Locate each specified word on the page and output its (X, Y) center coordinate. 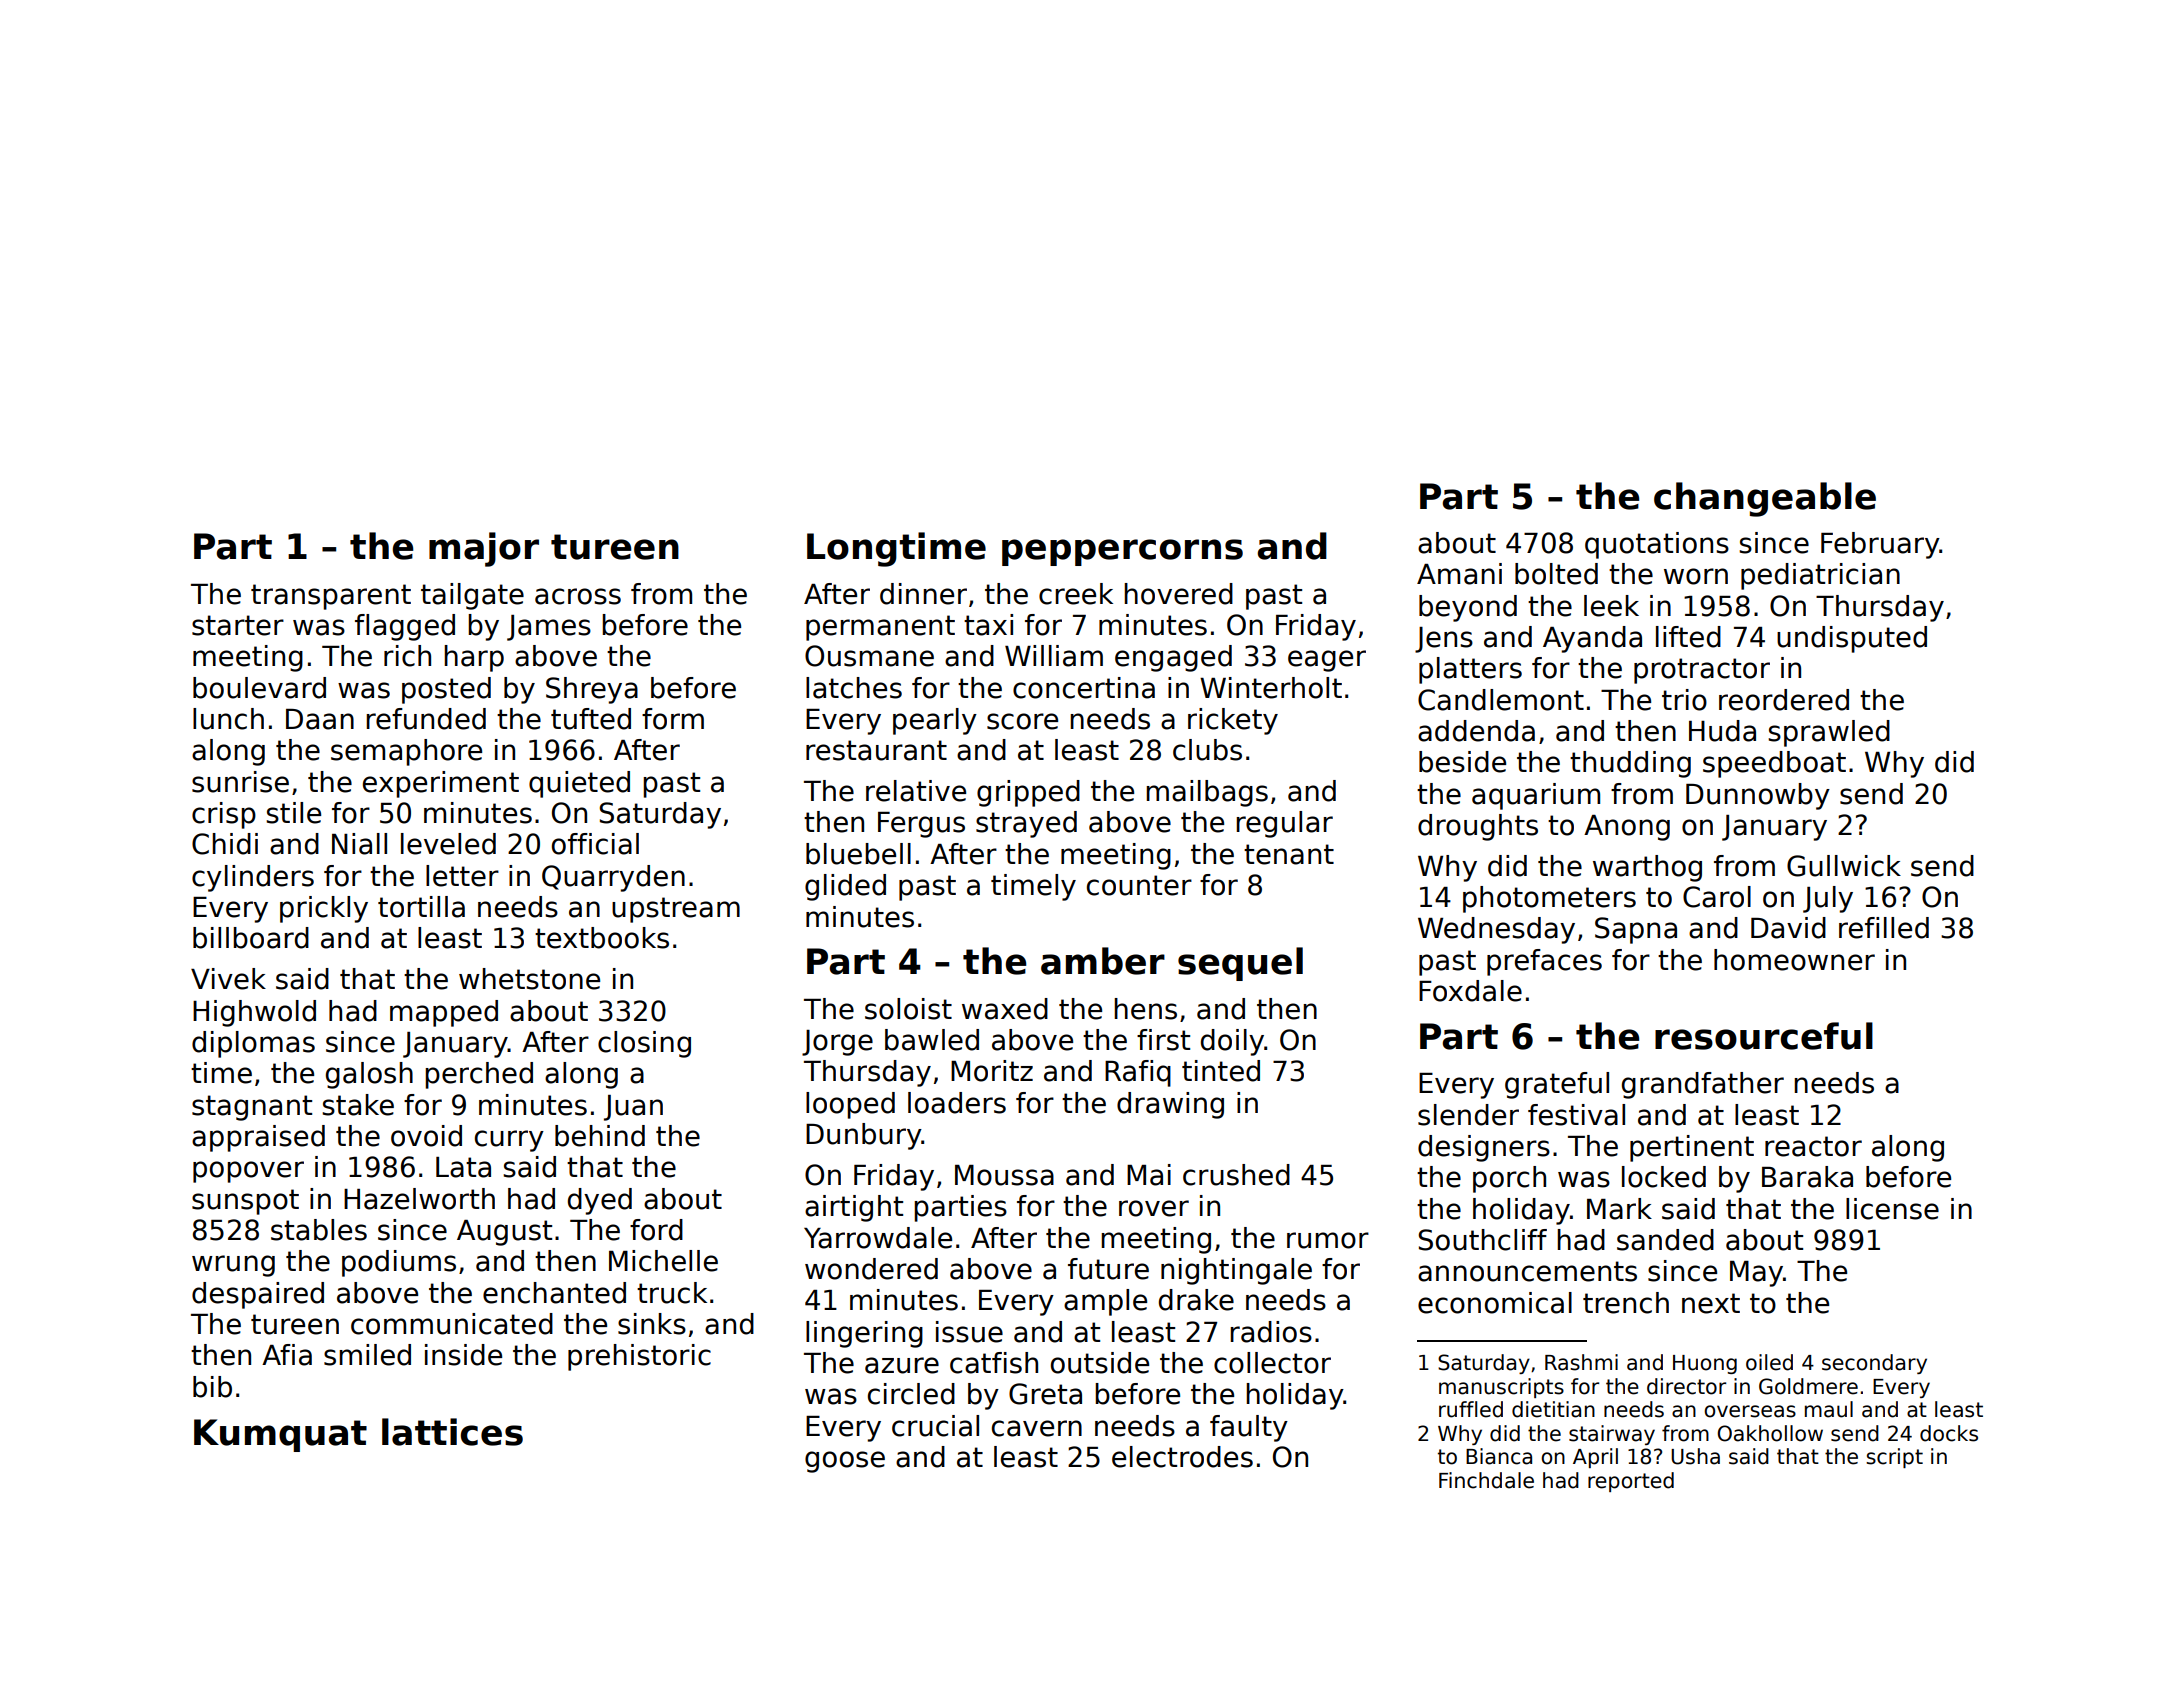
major (484, 549)
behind (600, 1136)
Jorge (837, 1043)
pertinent (1692, 1148)
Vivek (228, 979)
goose (845, 1462)
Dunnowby (1758, 796)
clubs (1207, 750)
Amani (1459, 574)
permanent (880, 628)
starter (238, 625)
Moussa (1004, 1175)
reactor (1813, 1146)
